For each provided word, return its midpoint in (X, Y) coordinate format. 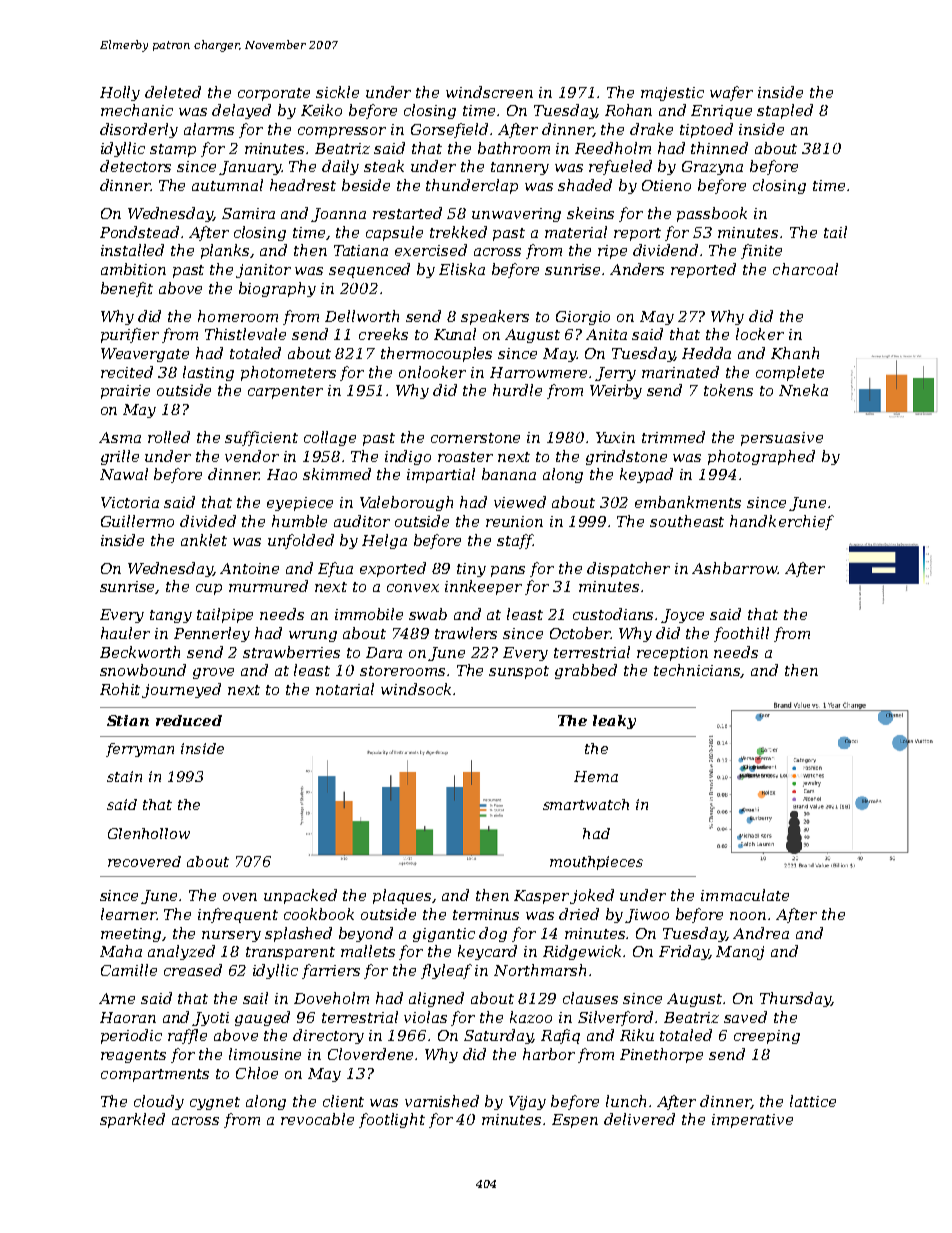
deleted (173, 92)
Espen (575, 1121)
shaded (585, 185)
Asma (120, 437)
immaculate (745, 895)
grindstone (626, 457)
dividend (665, 250)
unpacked (300, 896)
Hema (596, 776)
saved (745, 1017)
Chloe (257, 1073)
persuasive (782, 439)
